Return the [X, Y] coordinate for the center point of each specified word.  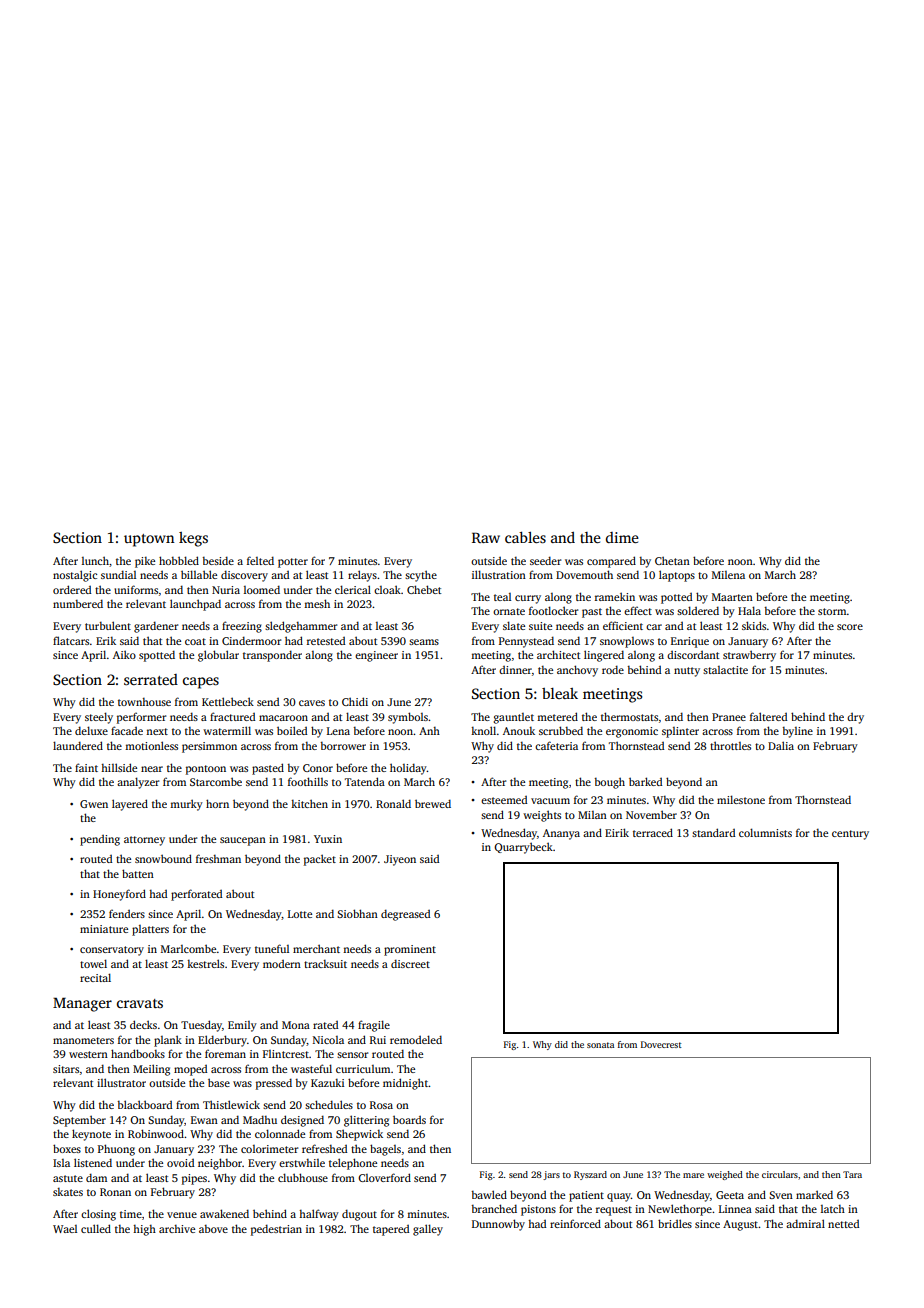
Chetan [672, 560]
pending [100, 840]
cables [525, 537]
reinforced [575, 1223]
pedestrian [276, 1230]
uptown [149, 540]
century [850, 835]
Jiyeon [400, 860]
